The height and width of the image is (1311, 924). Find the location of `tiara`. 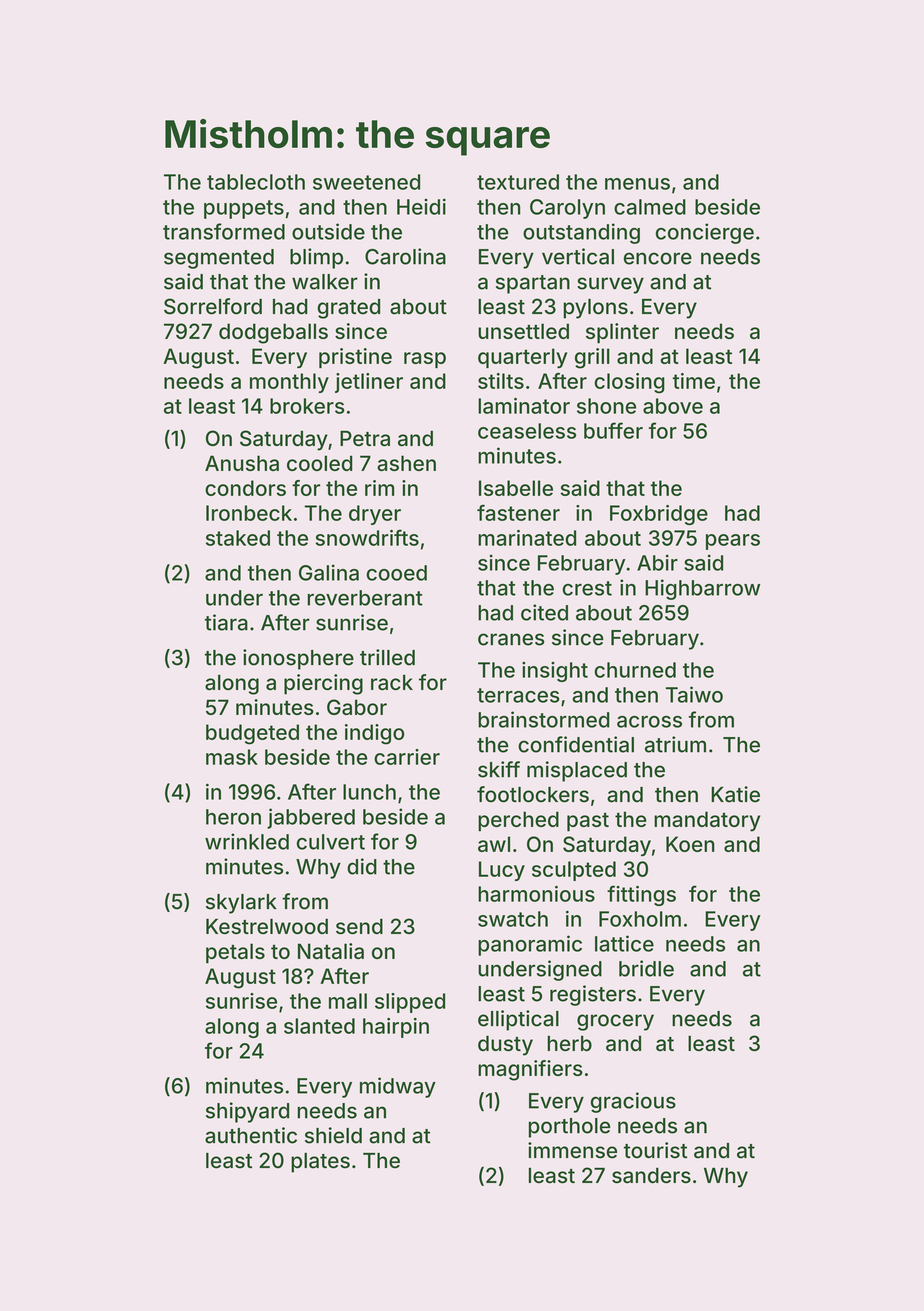

tiara is located at coordinates (226, 622).
